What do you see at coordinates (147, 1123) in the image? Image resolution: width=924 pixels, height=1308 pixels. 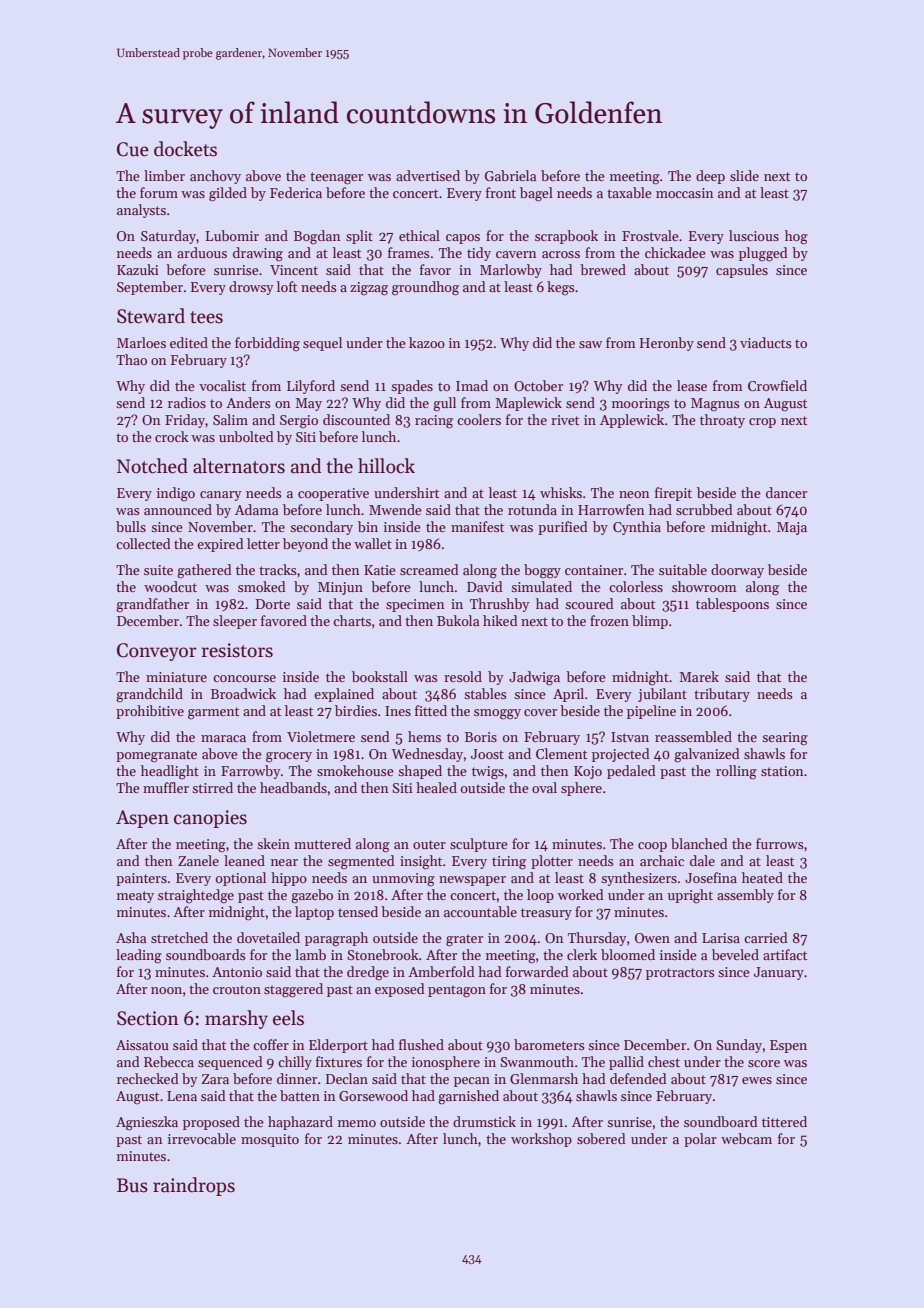 I see `Agnieszka` at bounding box center [147, 1123].
